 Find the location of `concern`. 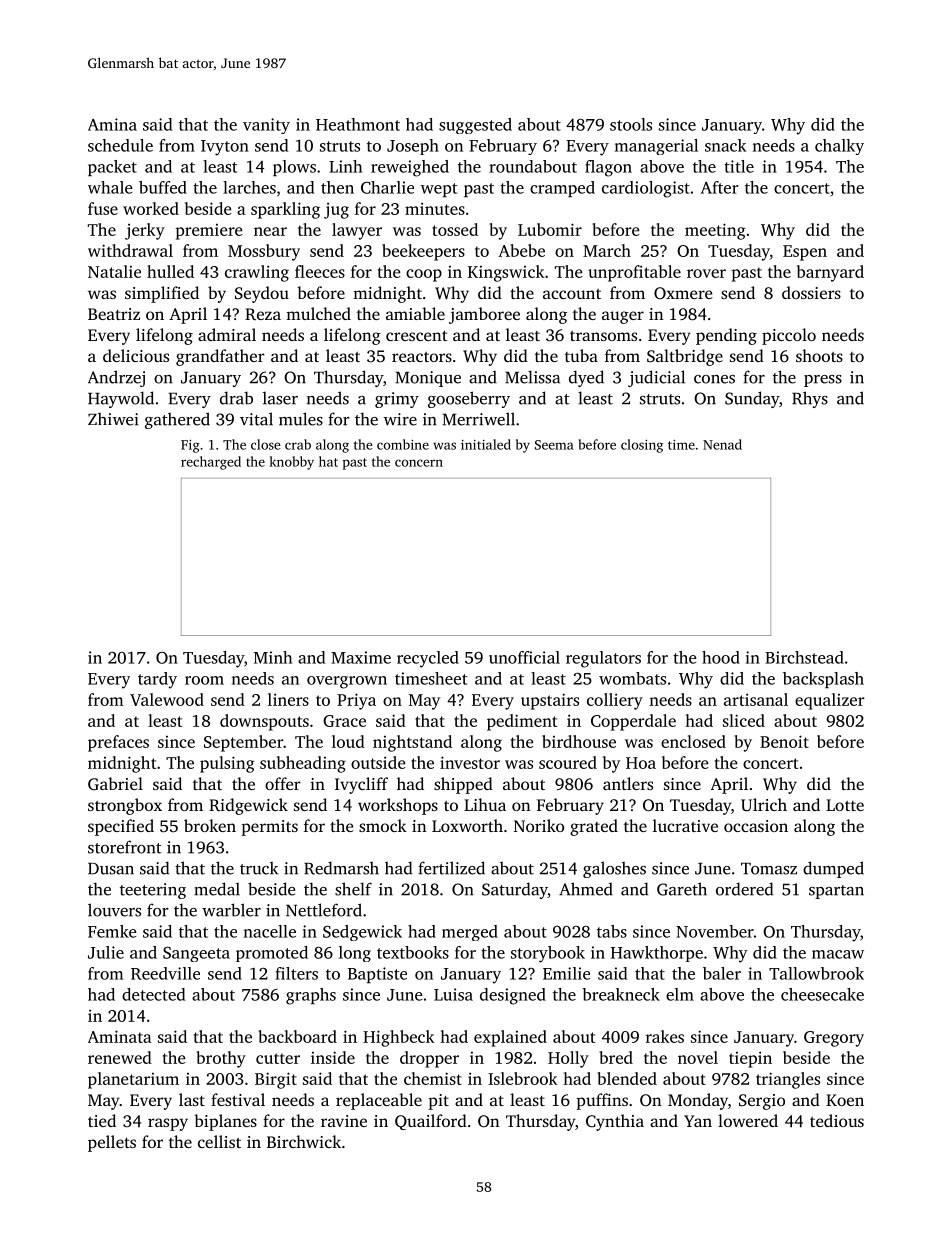

concern is located at coordinates (419, 463).
